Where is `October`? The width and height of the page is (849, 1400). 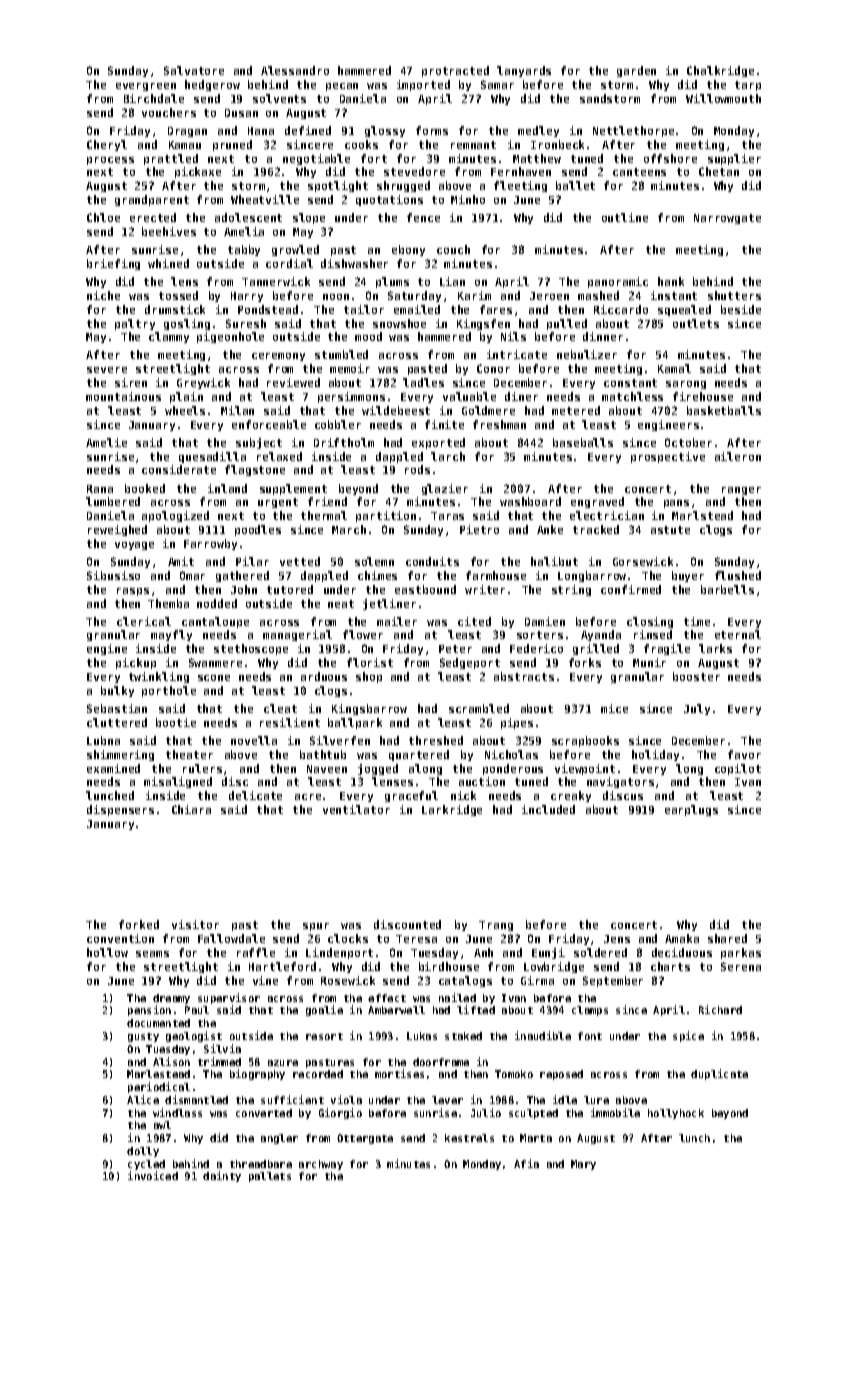 October is located at coordinates (688, 442).
